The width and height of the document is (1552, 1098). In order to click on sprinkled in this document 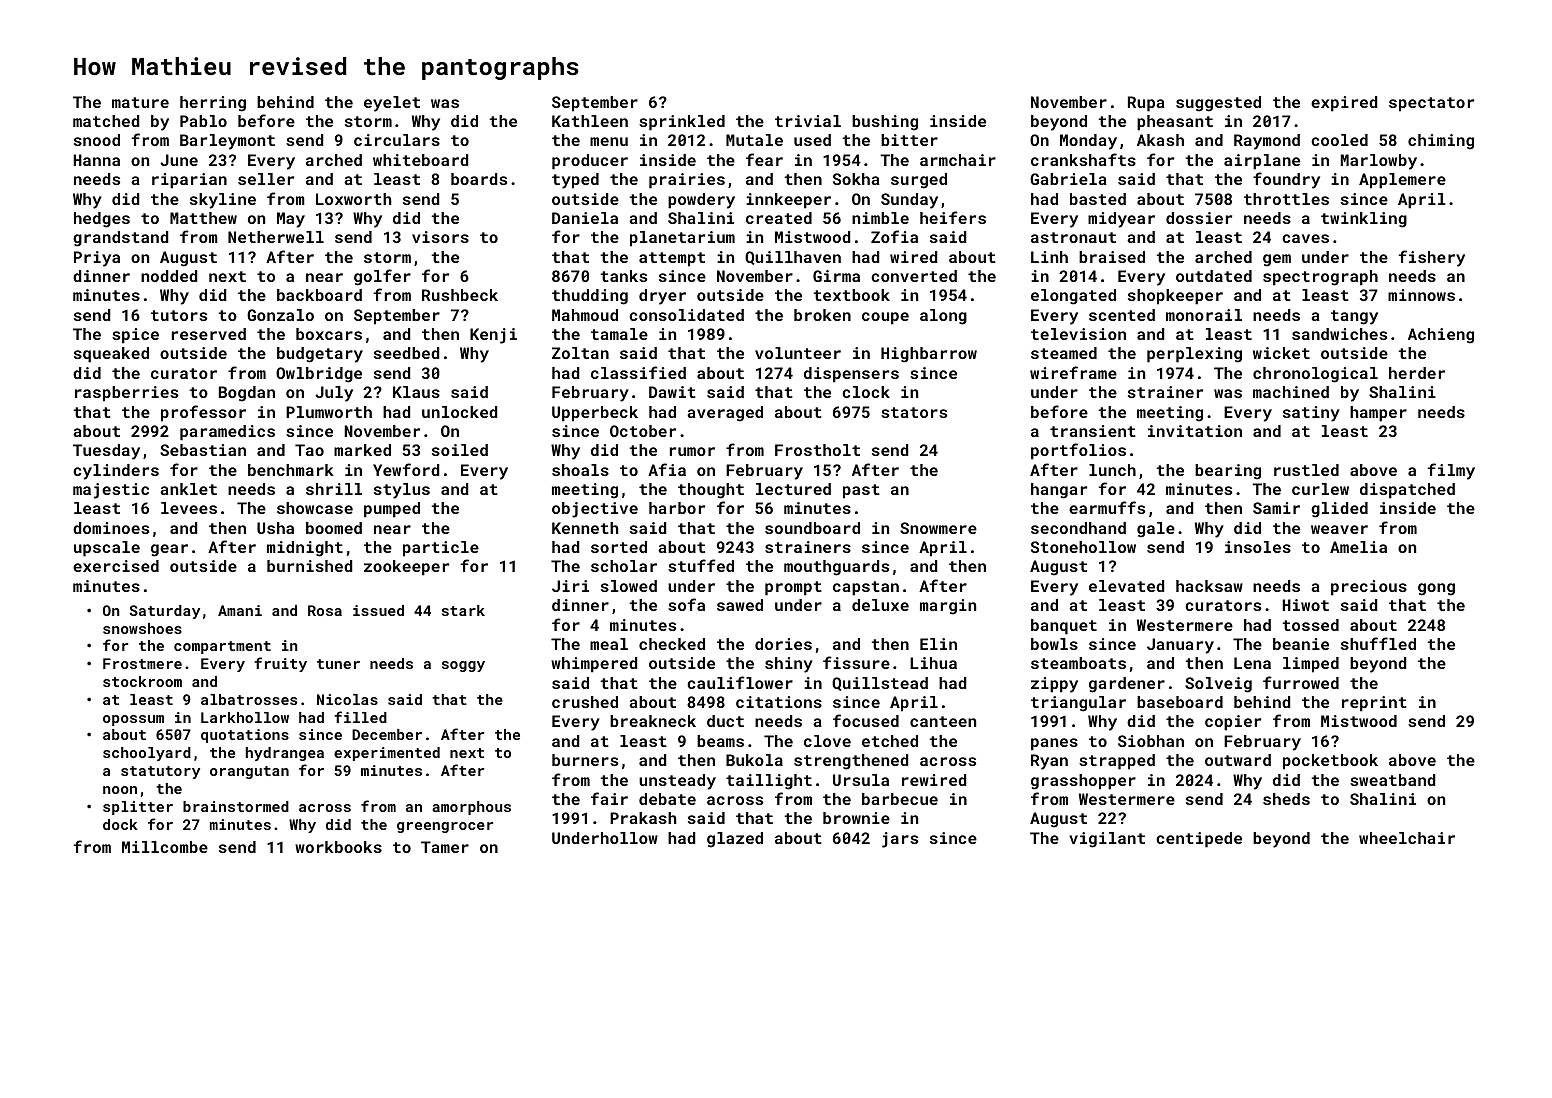, I will do `click(682, 123)`.
